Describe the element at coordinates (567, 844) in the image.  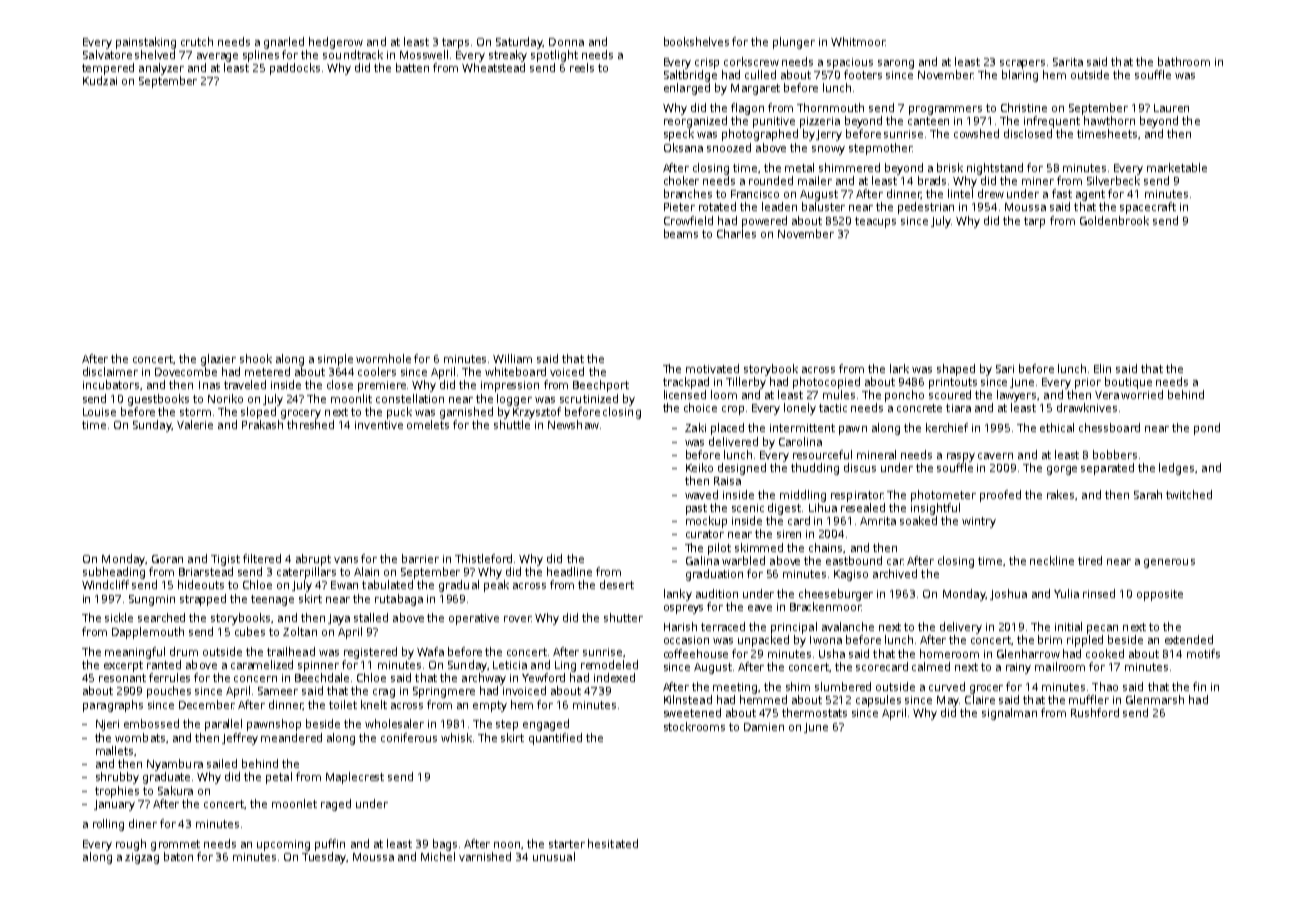
I see `starter` at that location.
